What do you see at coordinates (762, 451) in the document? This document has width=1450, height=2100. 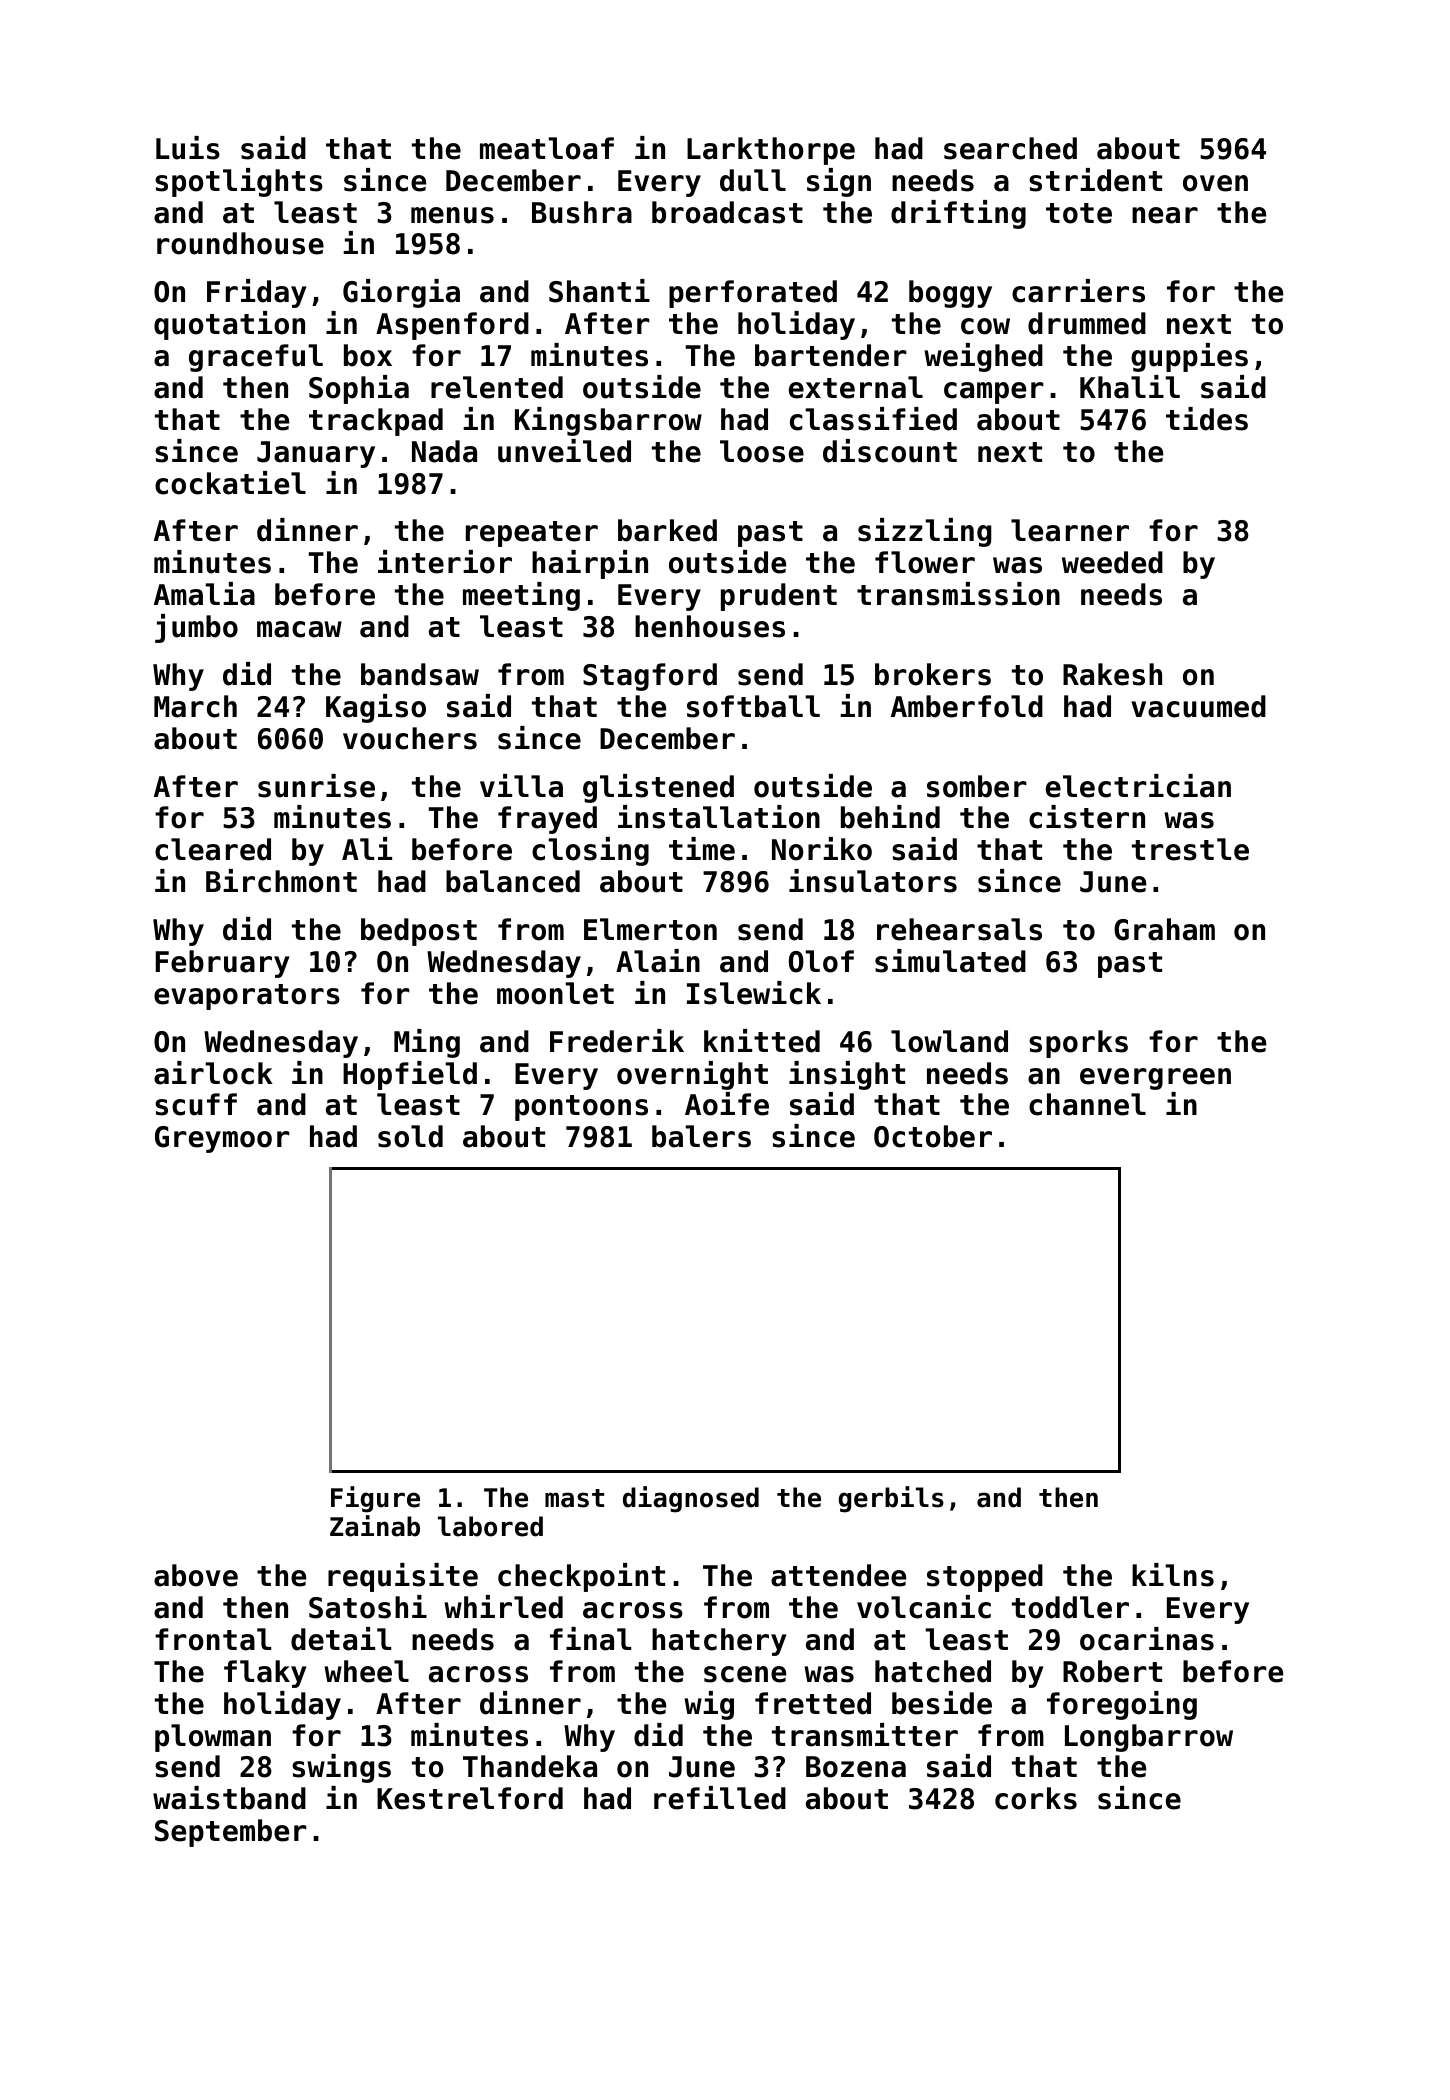 I see `loose` at bounding box center [762, 451].
